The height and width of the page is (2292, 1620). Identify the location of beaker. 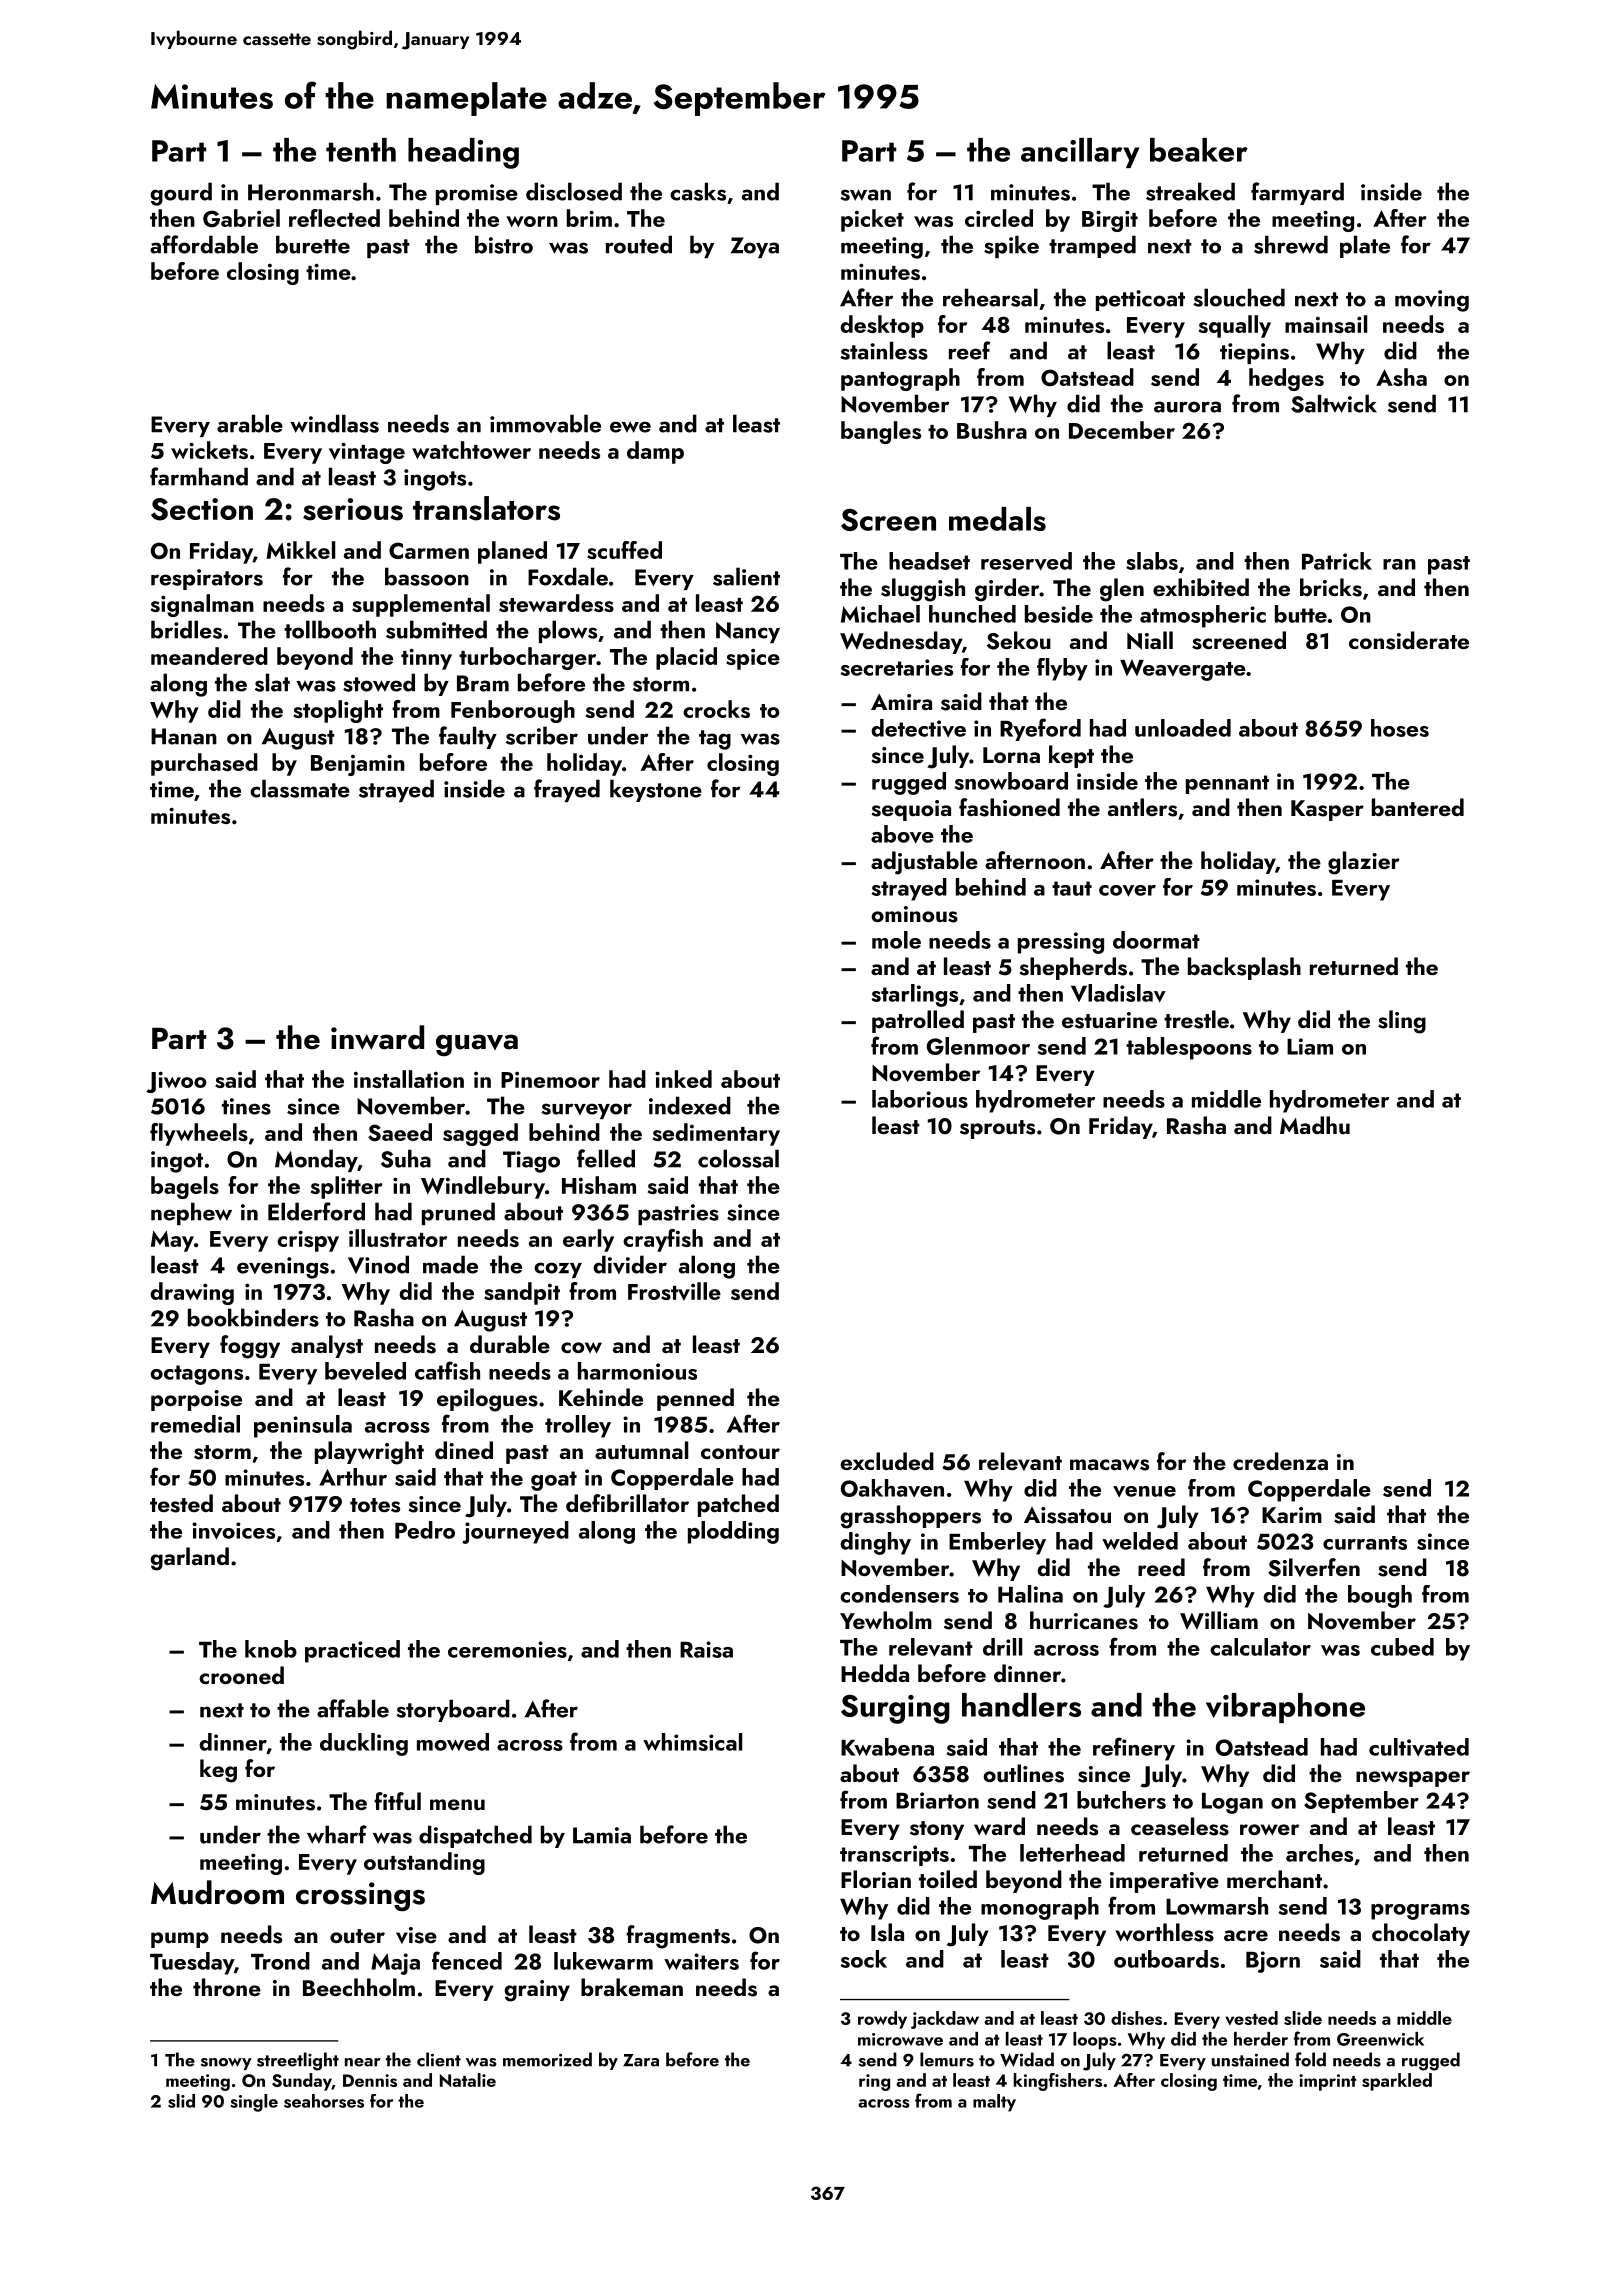
(1199, 150).
